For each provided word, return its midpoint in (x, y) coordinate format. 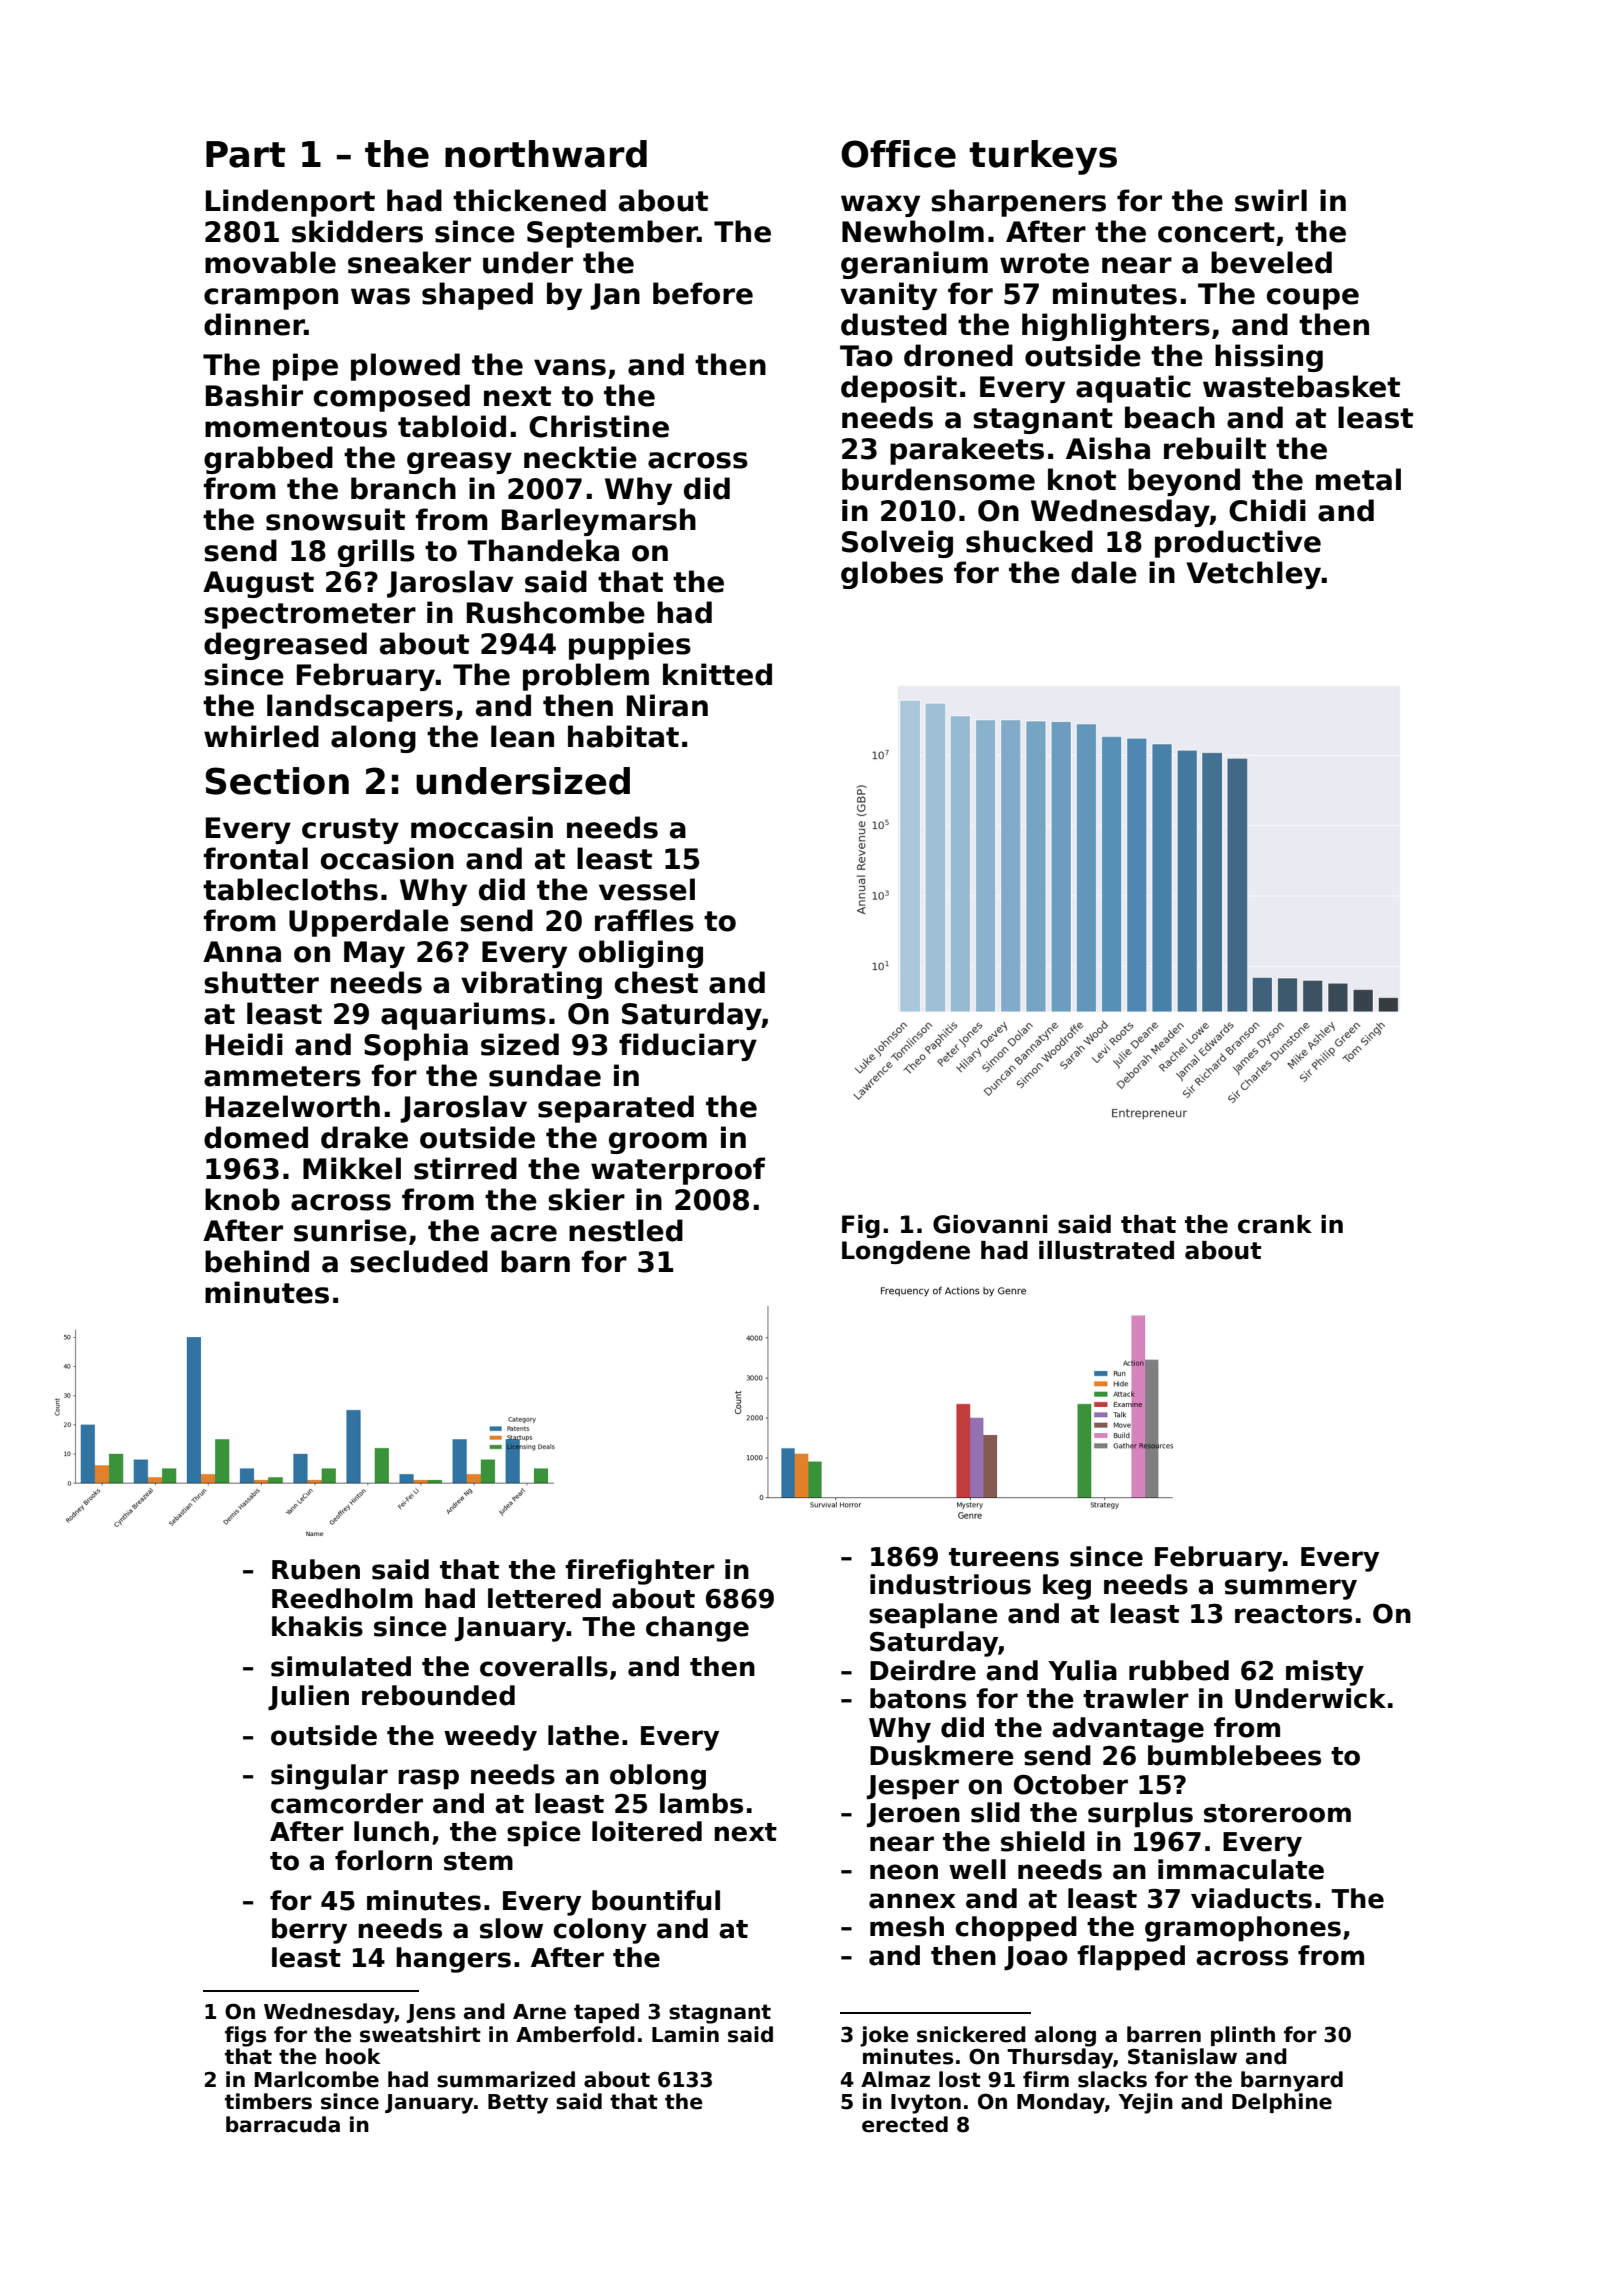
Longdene (906, 1252)
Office (898, 154)
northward (546, 154)
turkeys (1043, 157)
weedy (490, 1738)
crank (1275, 1224)
